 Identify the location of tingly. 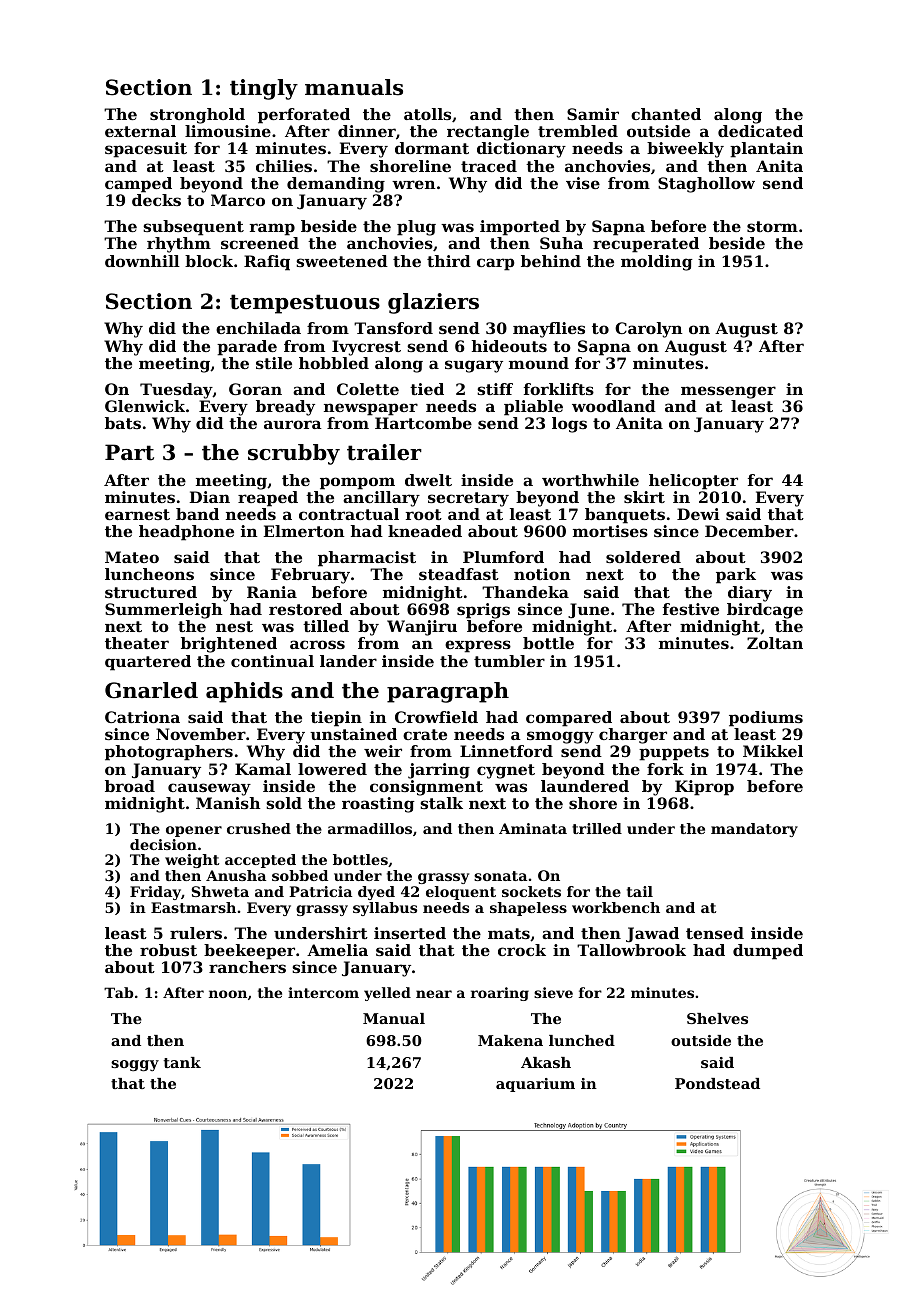
(264, 89).
